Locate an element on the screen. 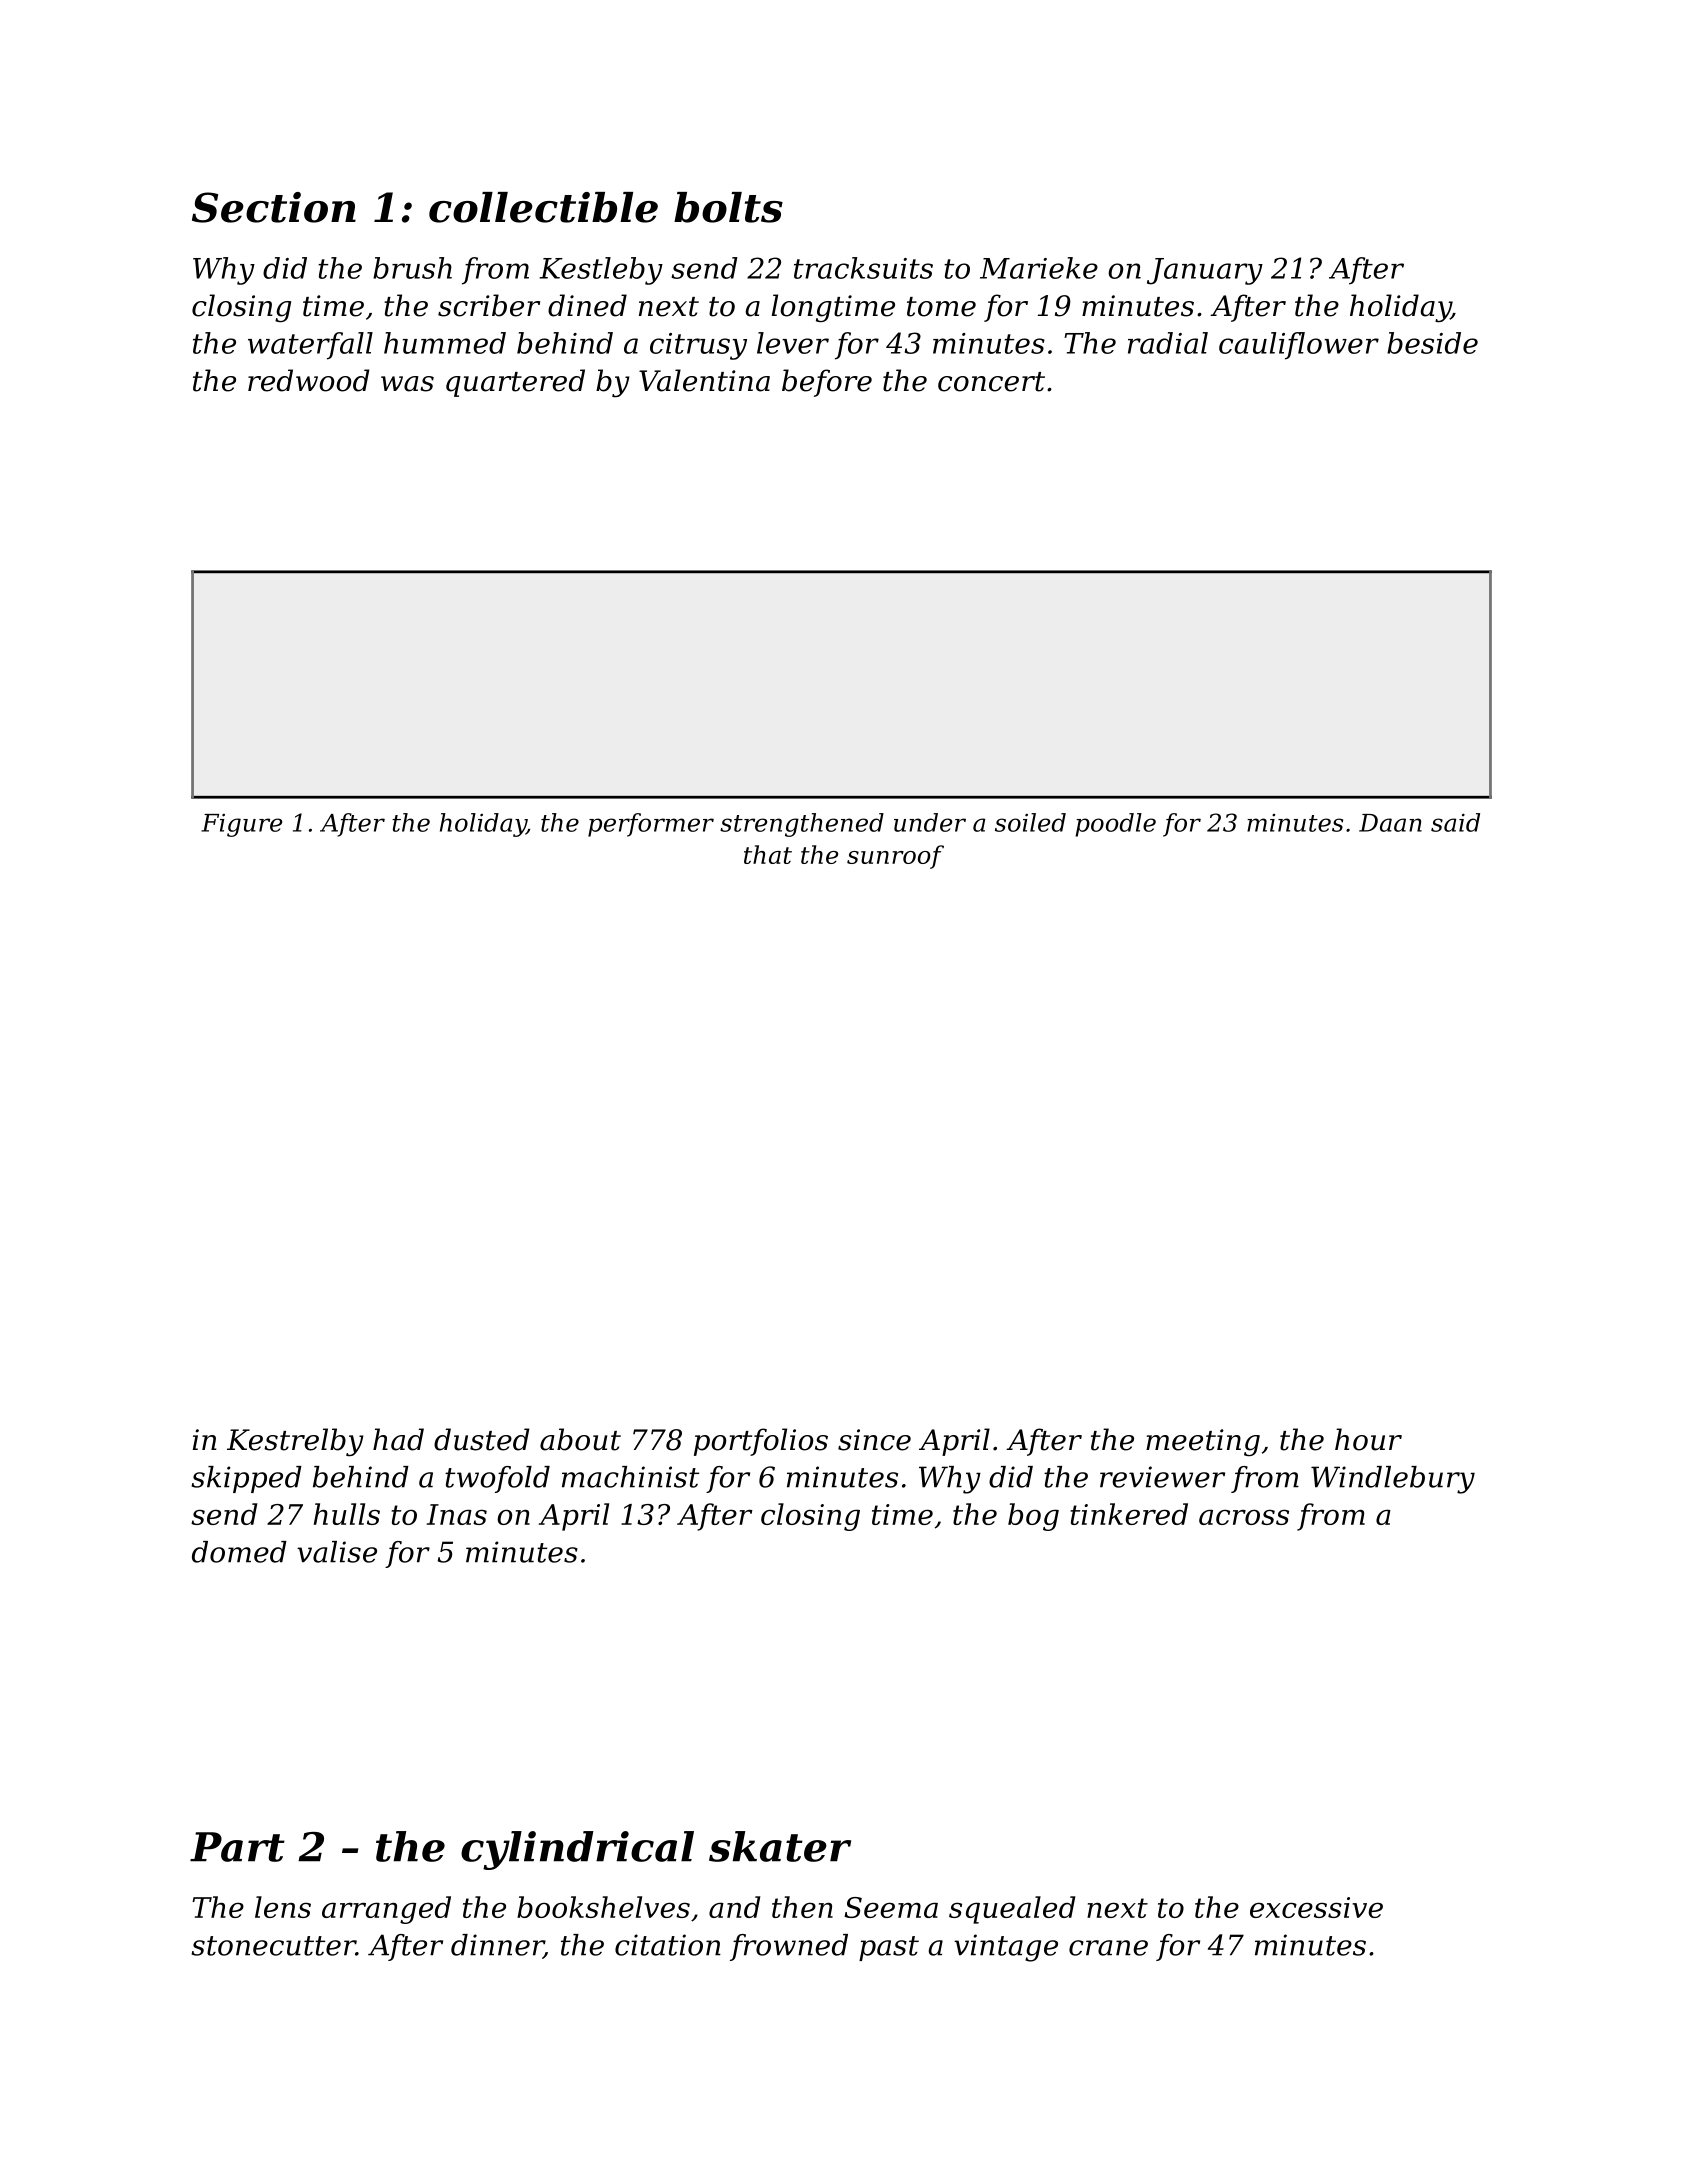  Daan is located at coordinates (1390, 823).
